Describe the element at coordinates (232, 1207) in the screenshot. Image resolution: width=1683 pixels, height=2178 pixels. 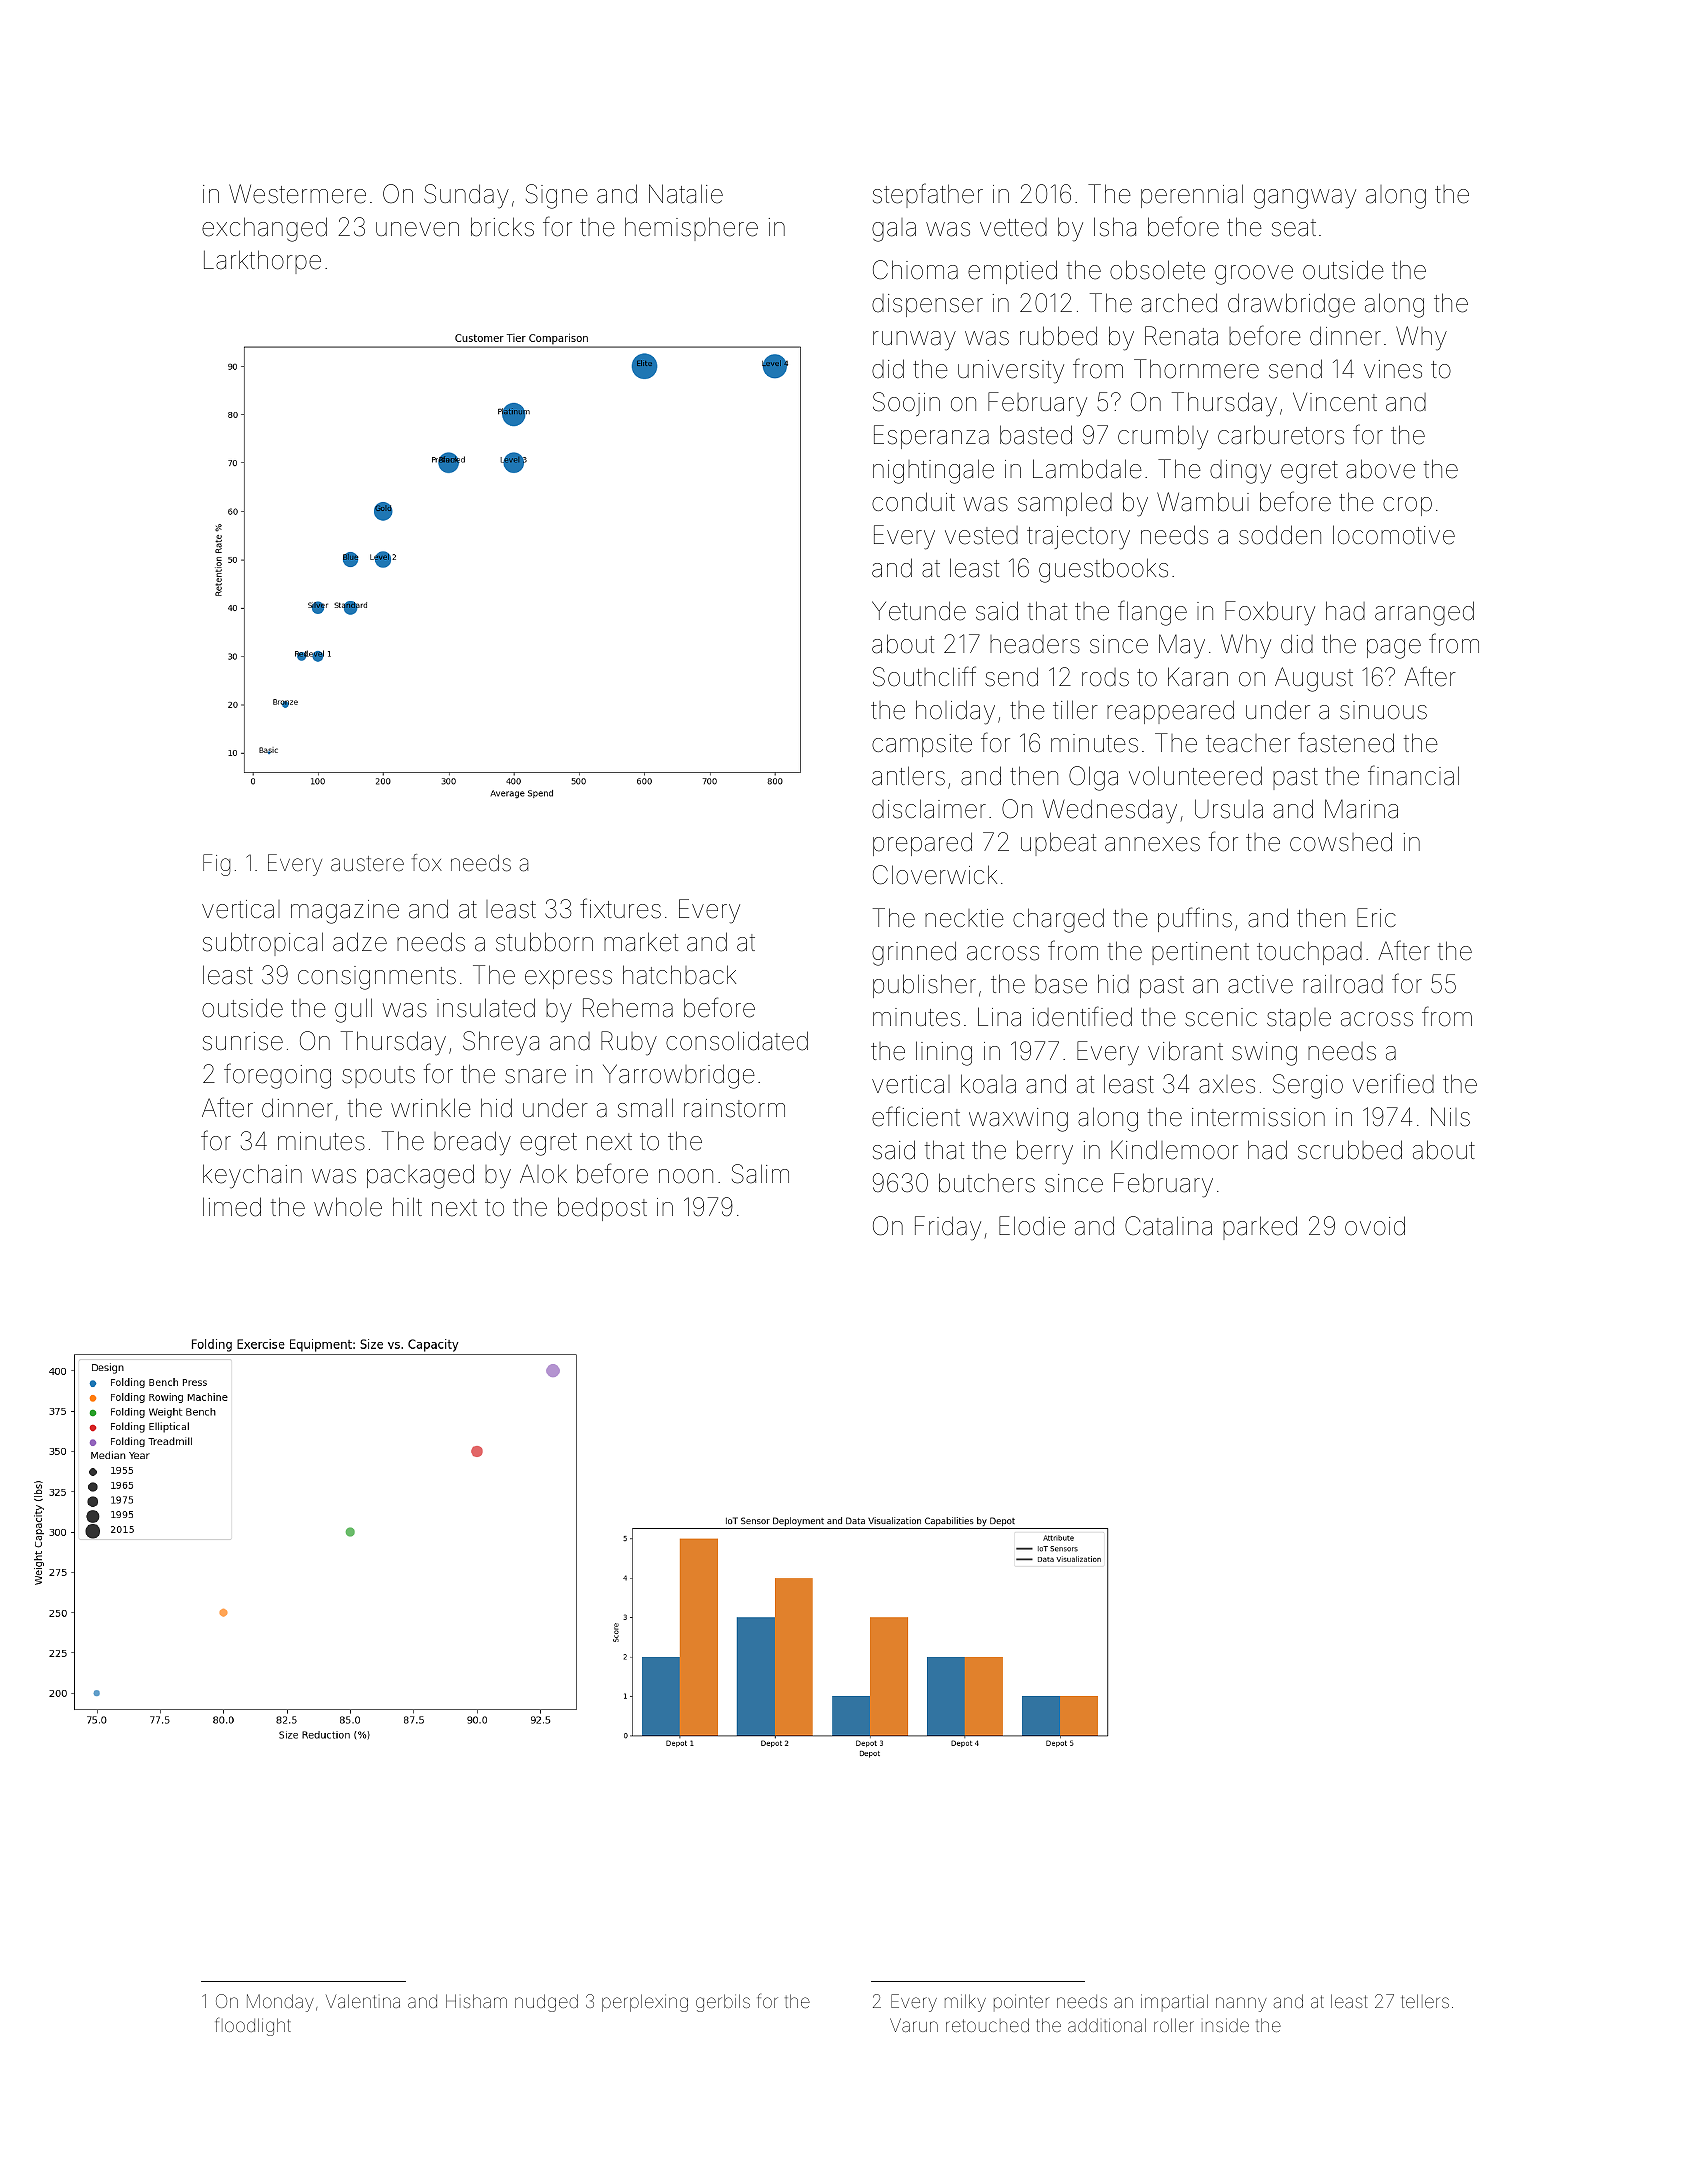
I see `limed` at that location.
